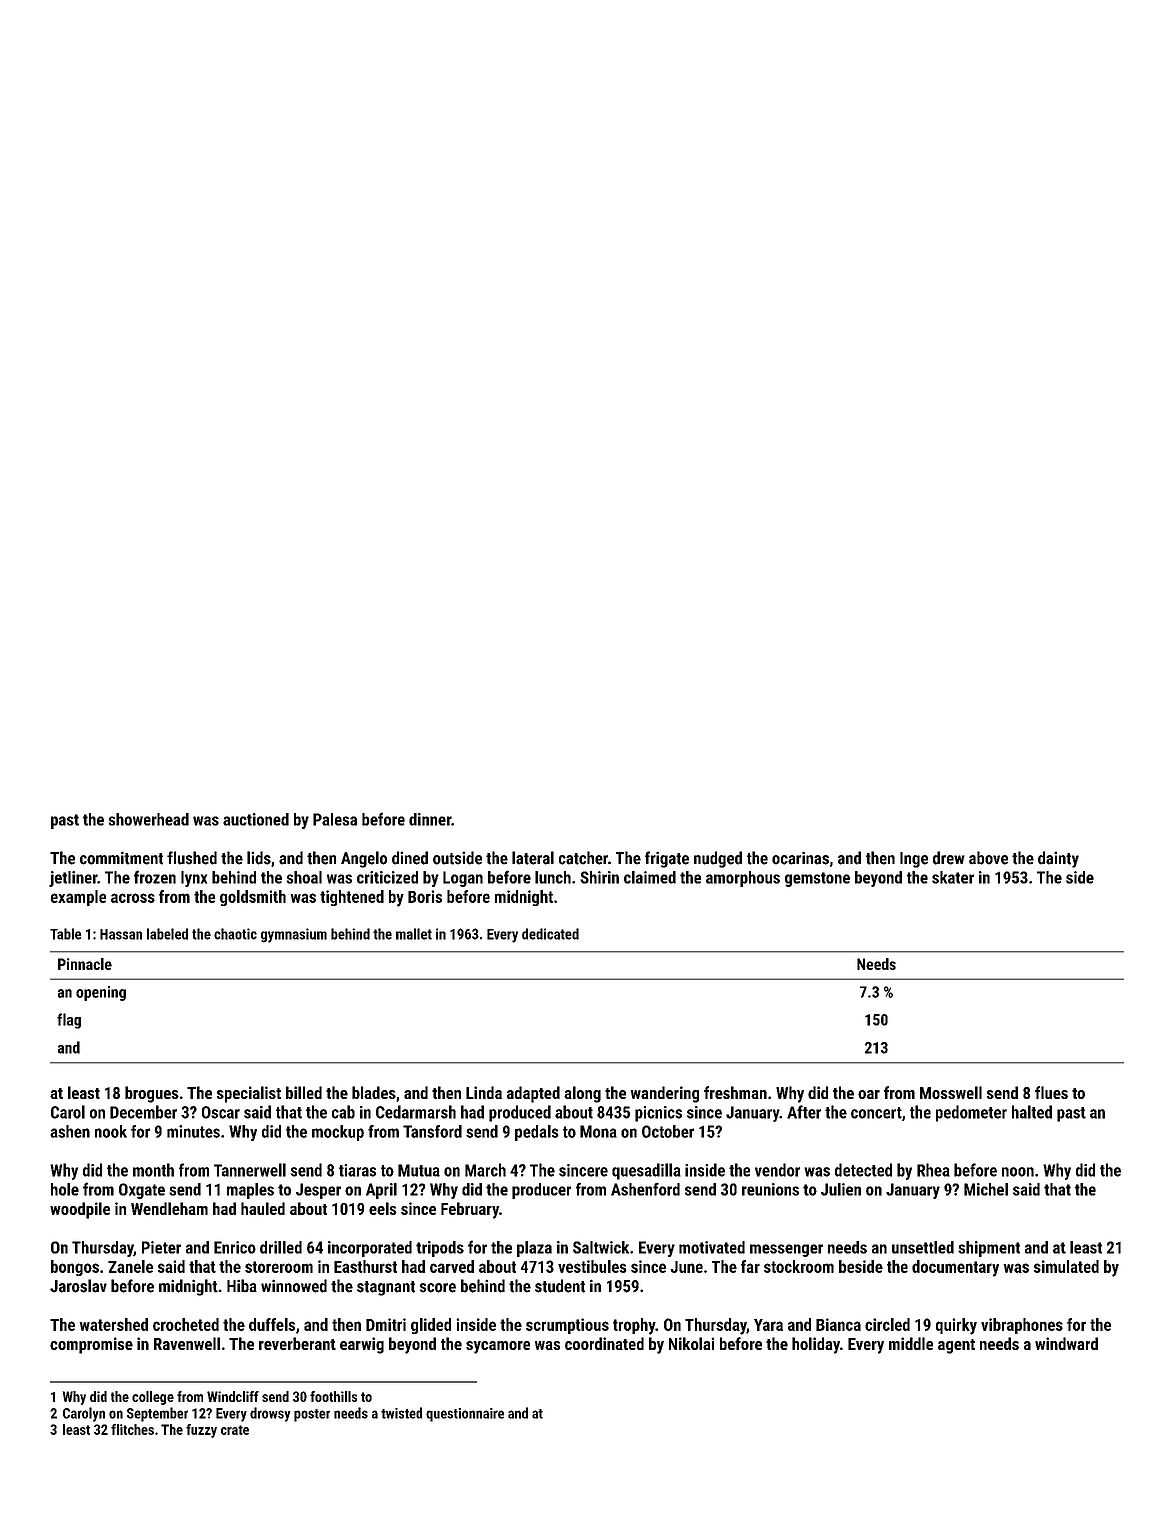 The image size is (1174, 1520). Describe the element at coordinates (256, 819) in the screenshot. I see `auctioned` at that location.
